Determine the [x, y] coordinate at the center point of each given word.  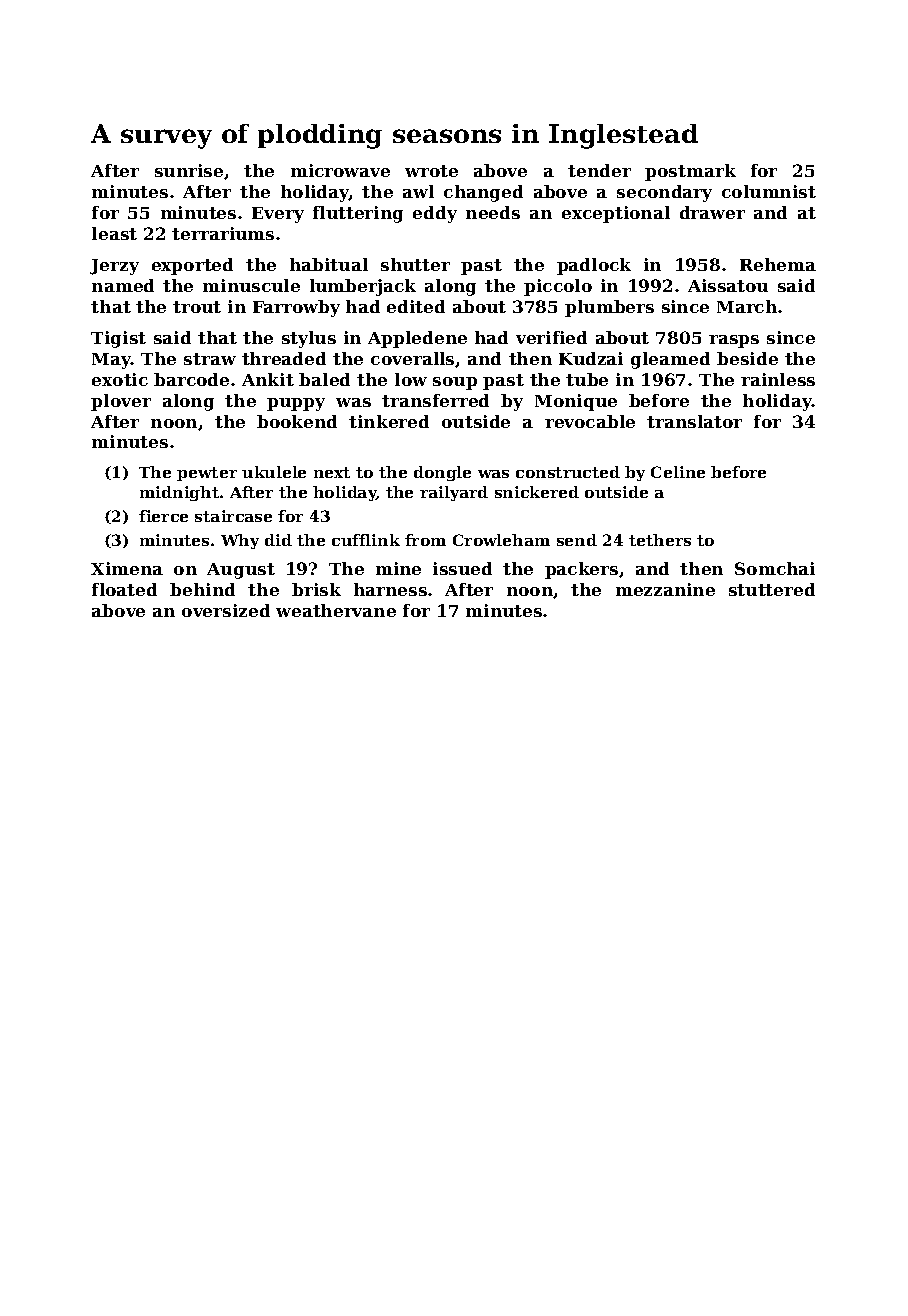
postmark [690, 172]
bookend [297, 421]
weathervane [336, 610]
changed [483, 193]
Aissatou [728, 285]
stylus [309, 339]
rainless [778, 379]
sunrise [189, 170]
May [111, 361]
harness [390, 589]
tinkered [389, 421]
